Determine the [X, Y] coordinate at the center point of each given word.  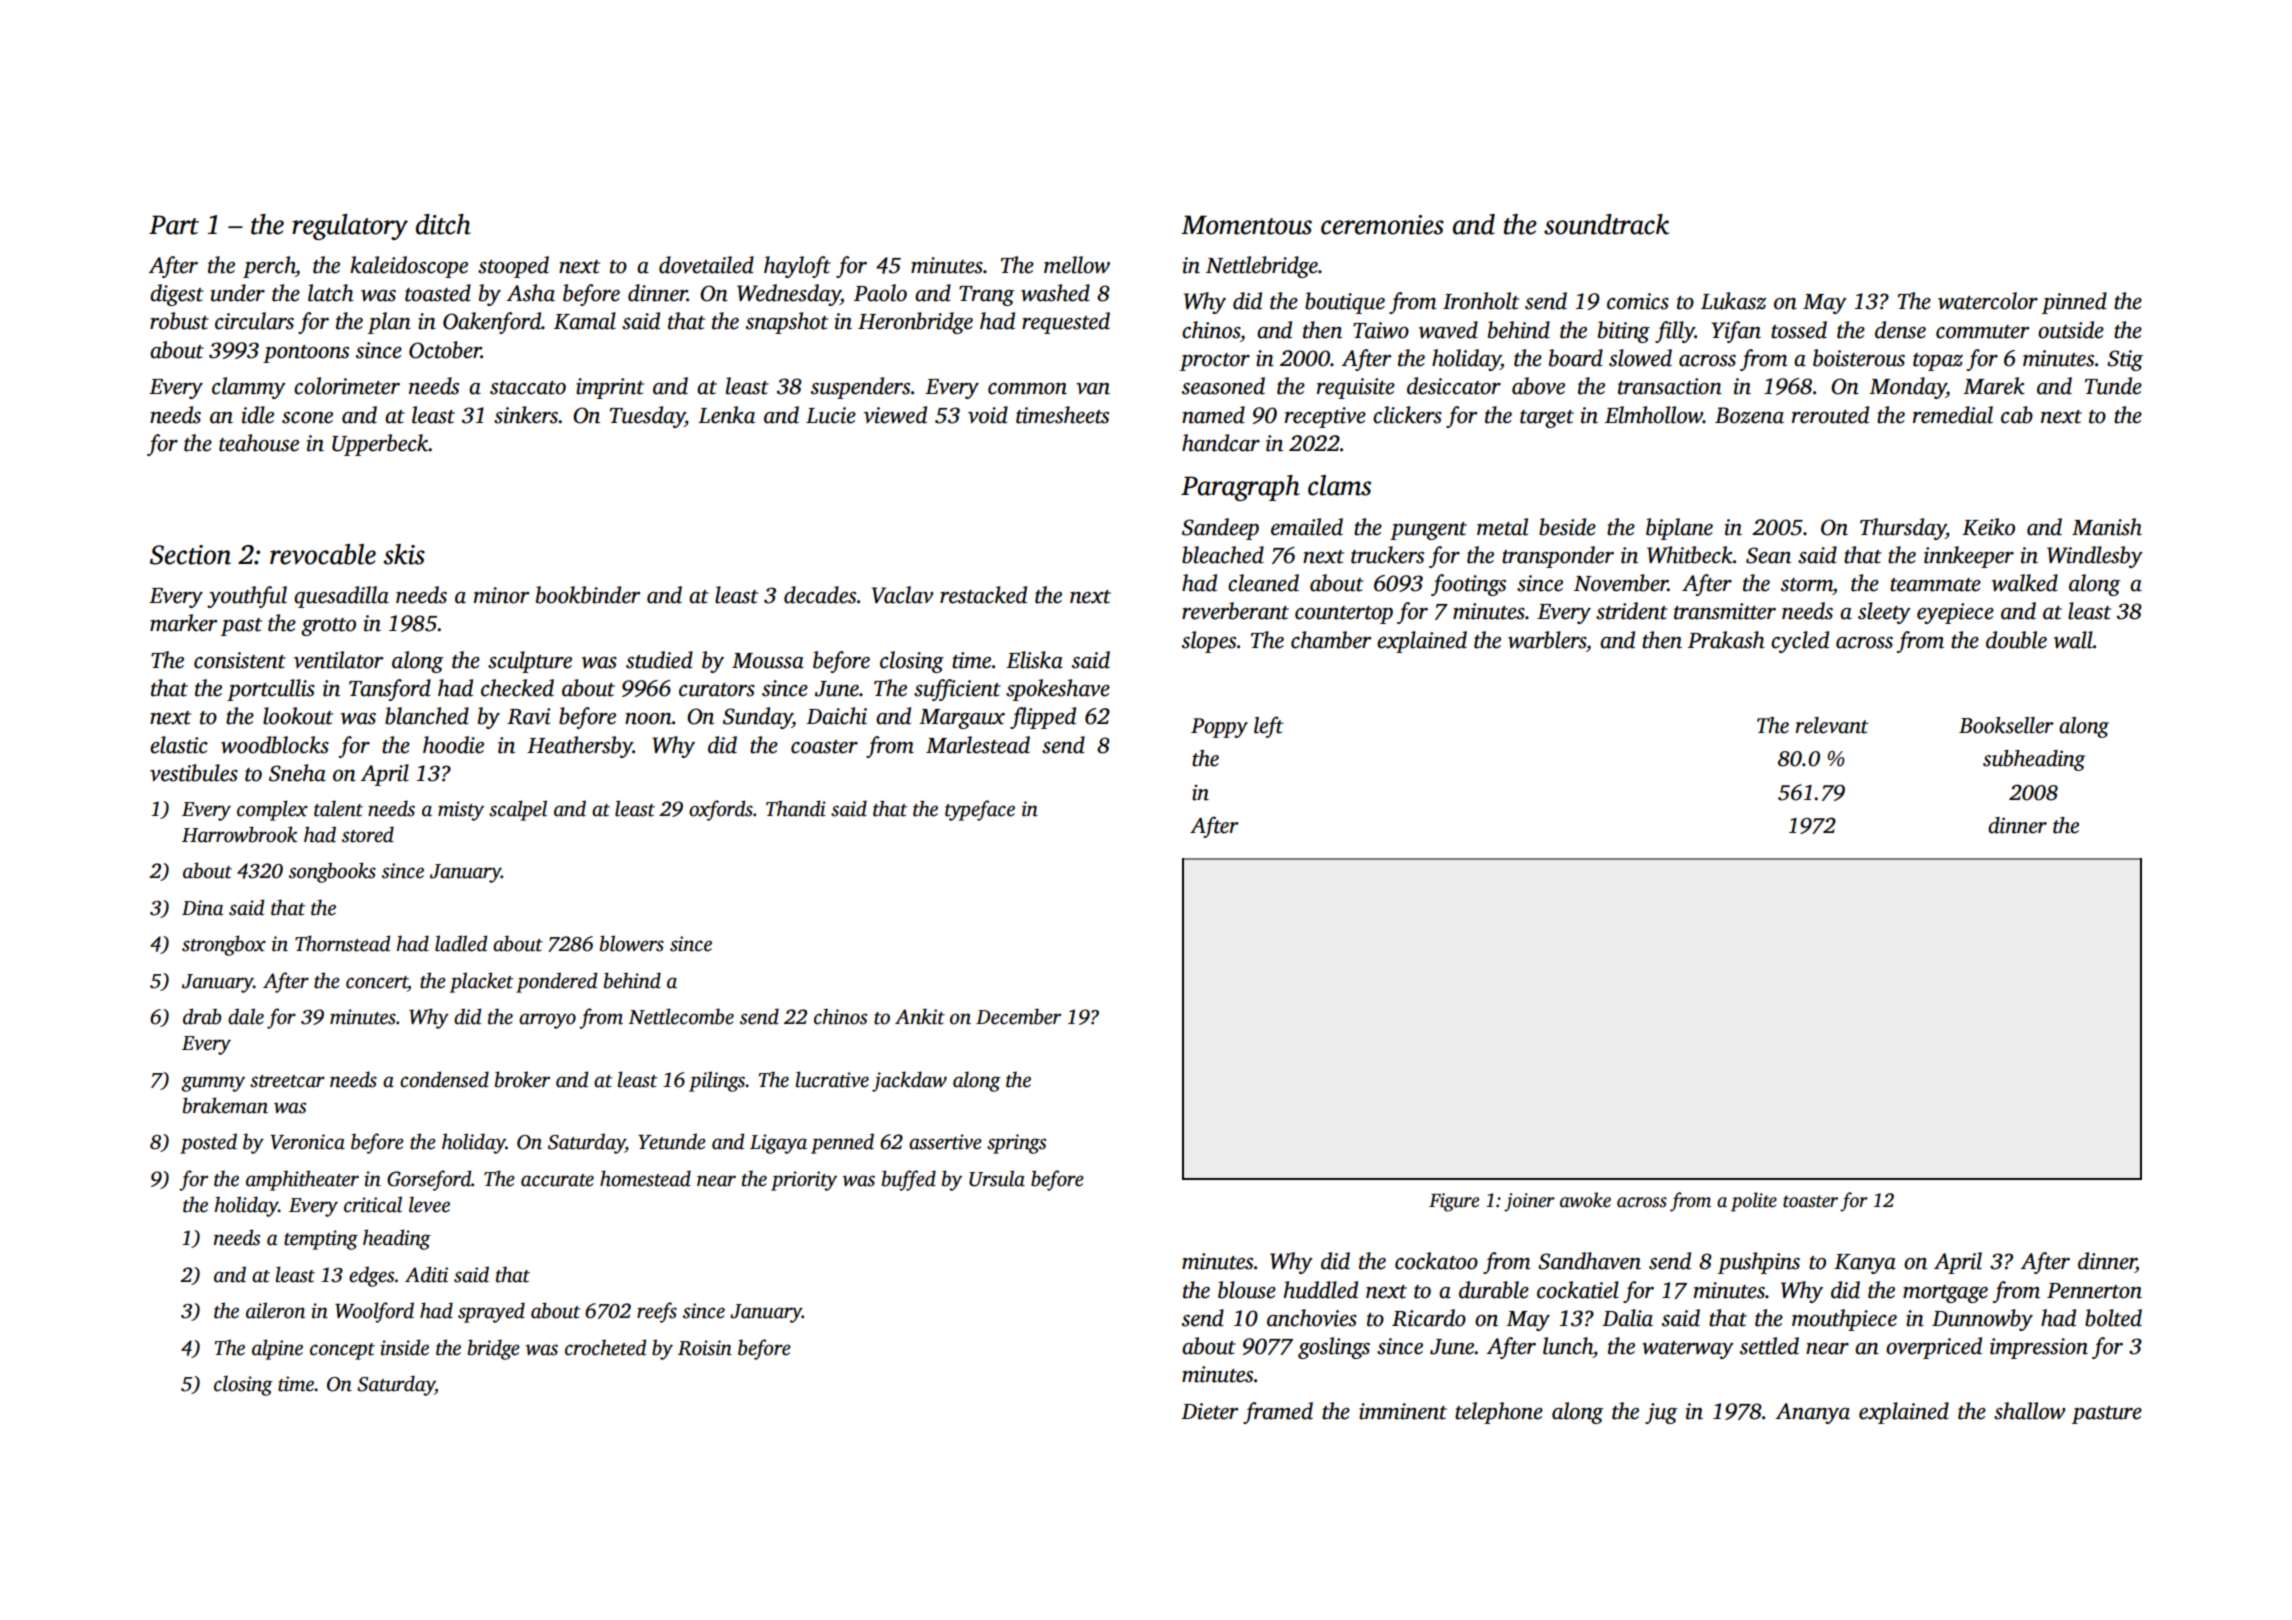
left [1269, 727]
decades [820, 595]
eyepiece [1955, 613]
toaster [1810, 1201]
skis [404, 554]
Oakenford [492, 323]
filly [1675, 332]
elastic [179, 745]
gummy [213, 1084]
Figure [1454, 1202]
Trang [986, 296]
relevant [1832, 725]
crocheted [605, 1347]
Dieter [1209, 1411]
